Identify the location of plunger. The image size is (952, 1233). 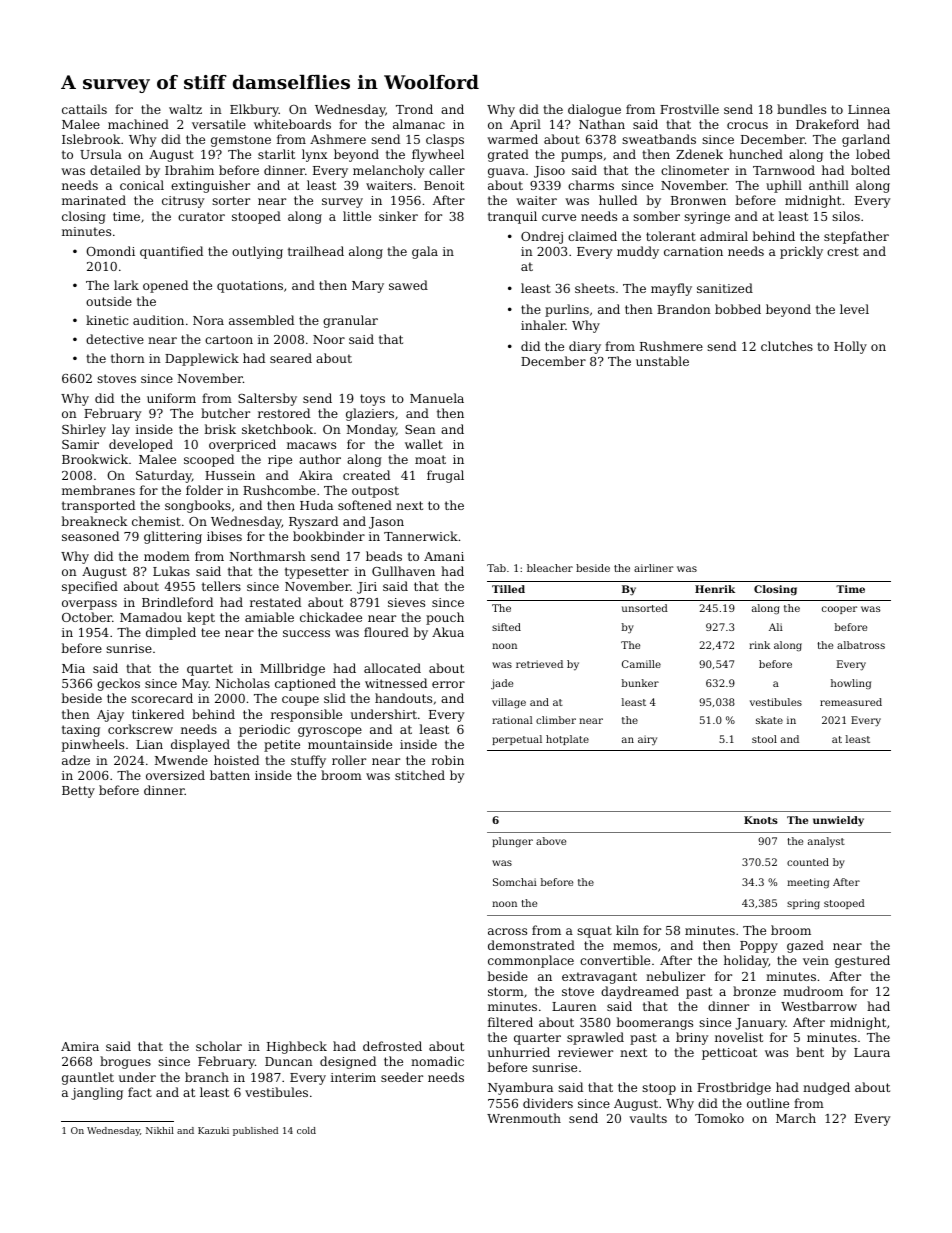
(512, 842).
